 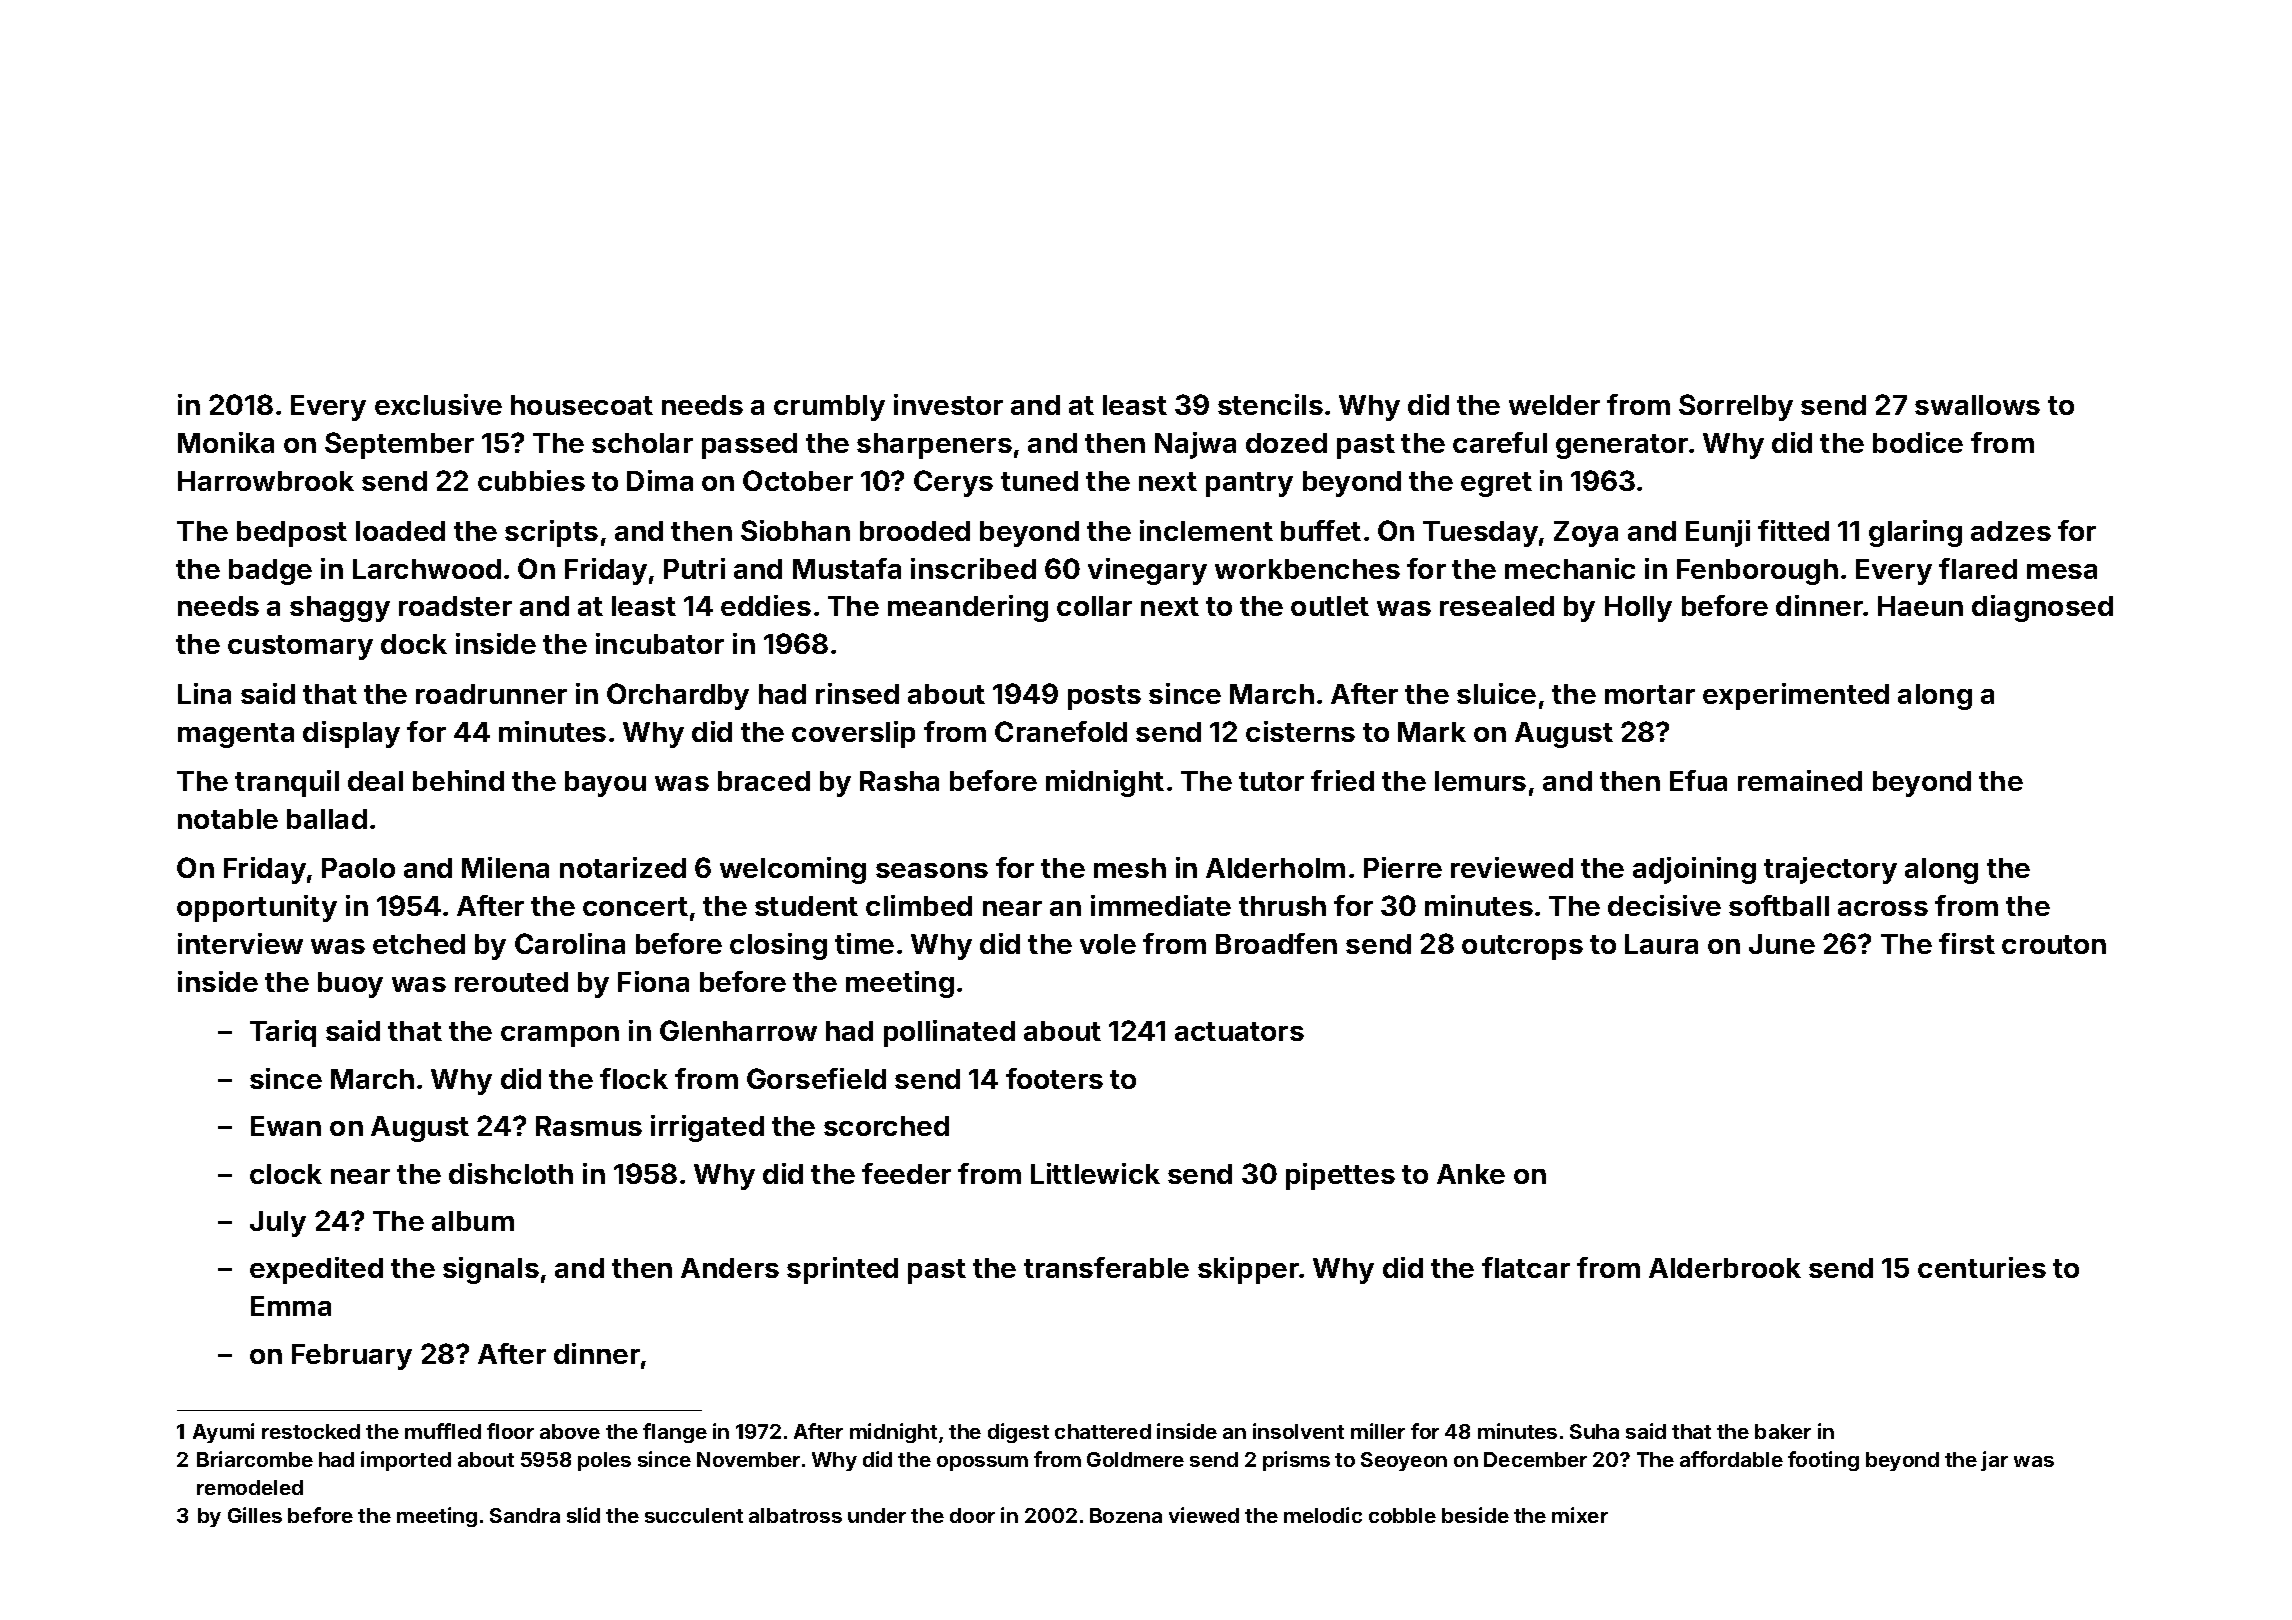 I want to click on transferable, so click(x=1106, y=1267).
